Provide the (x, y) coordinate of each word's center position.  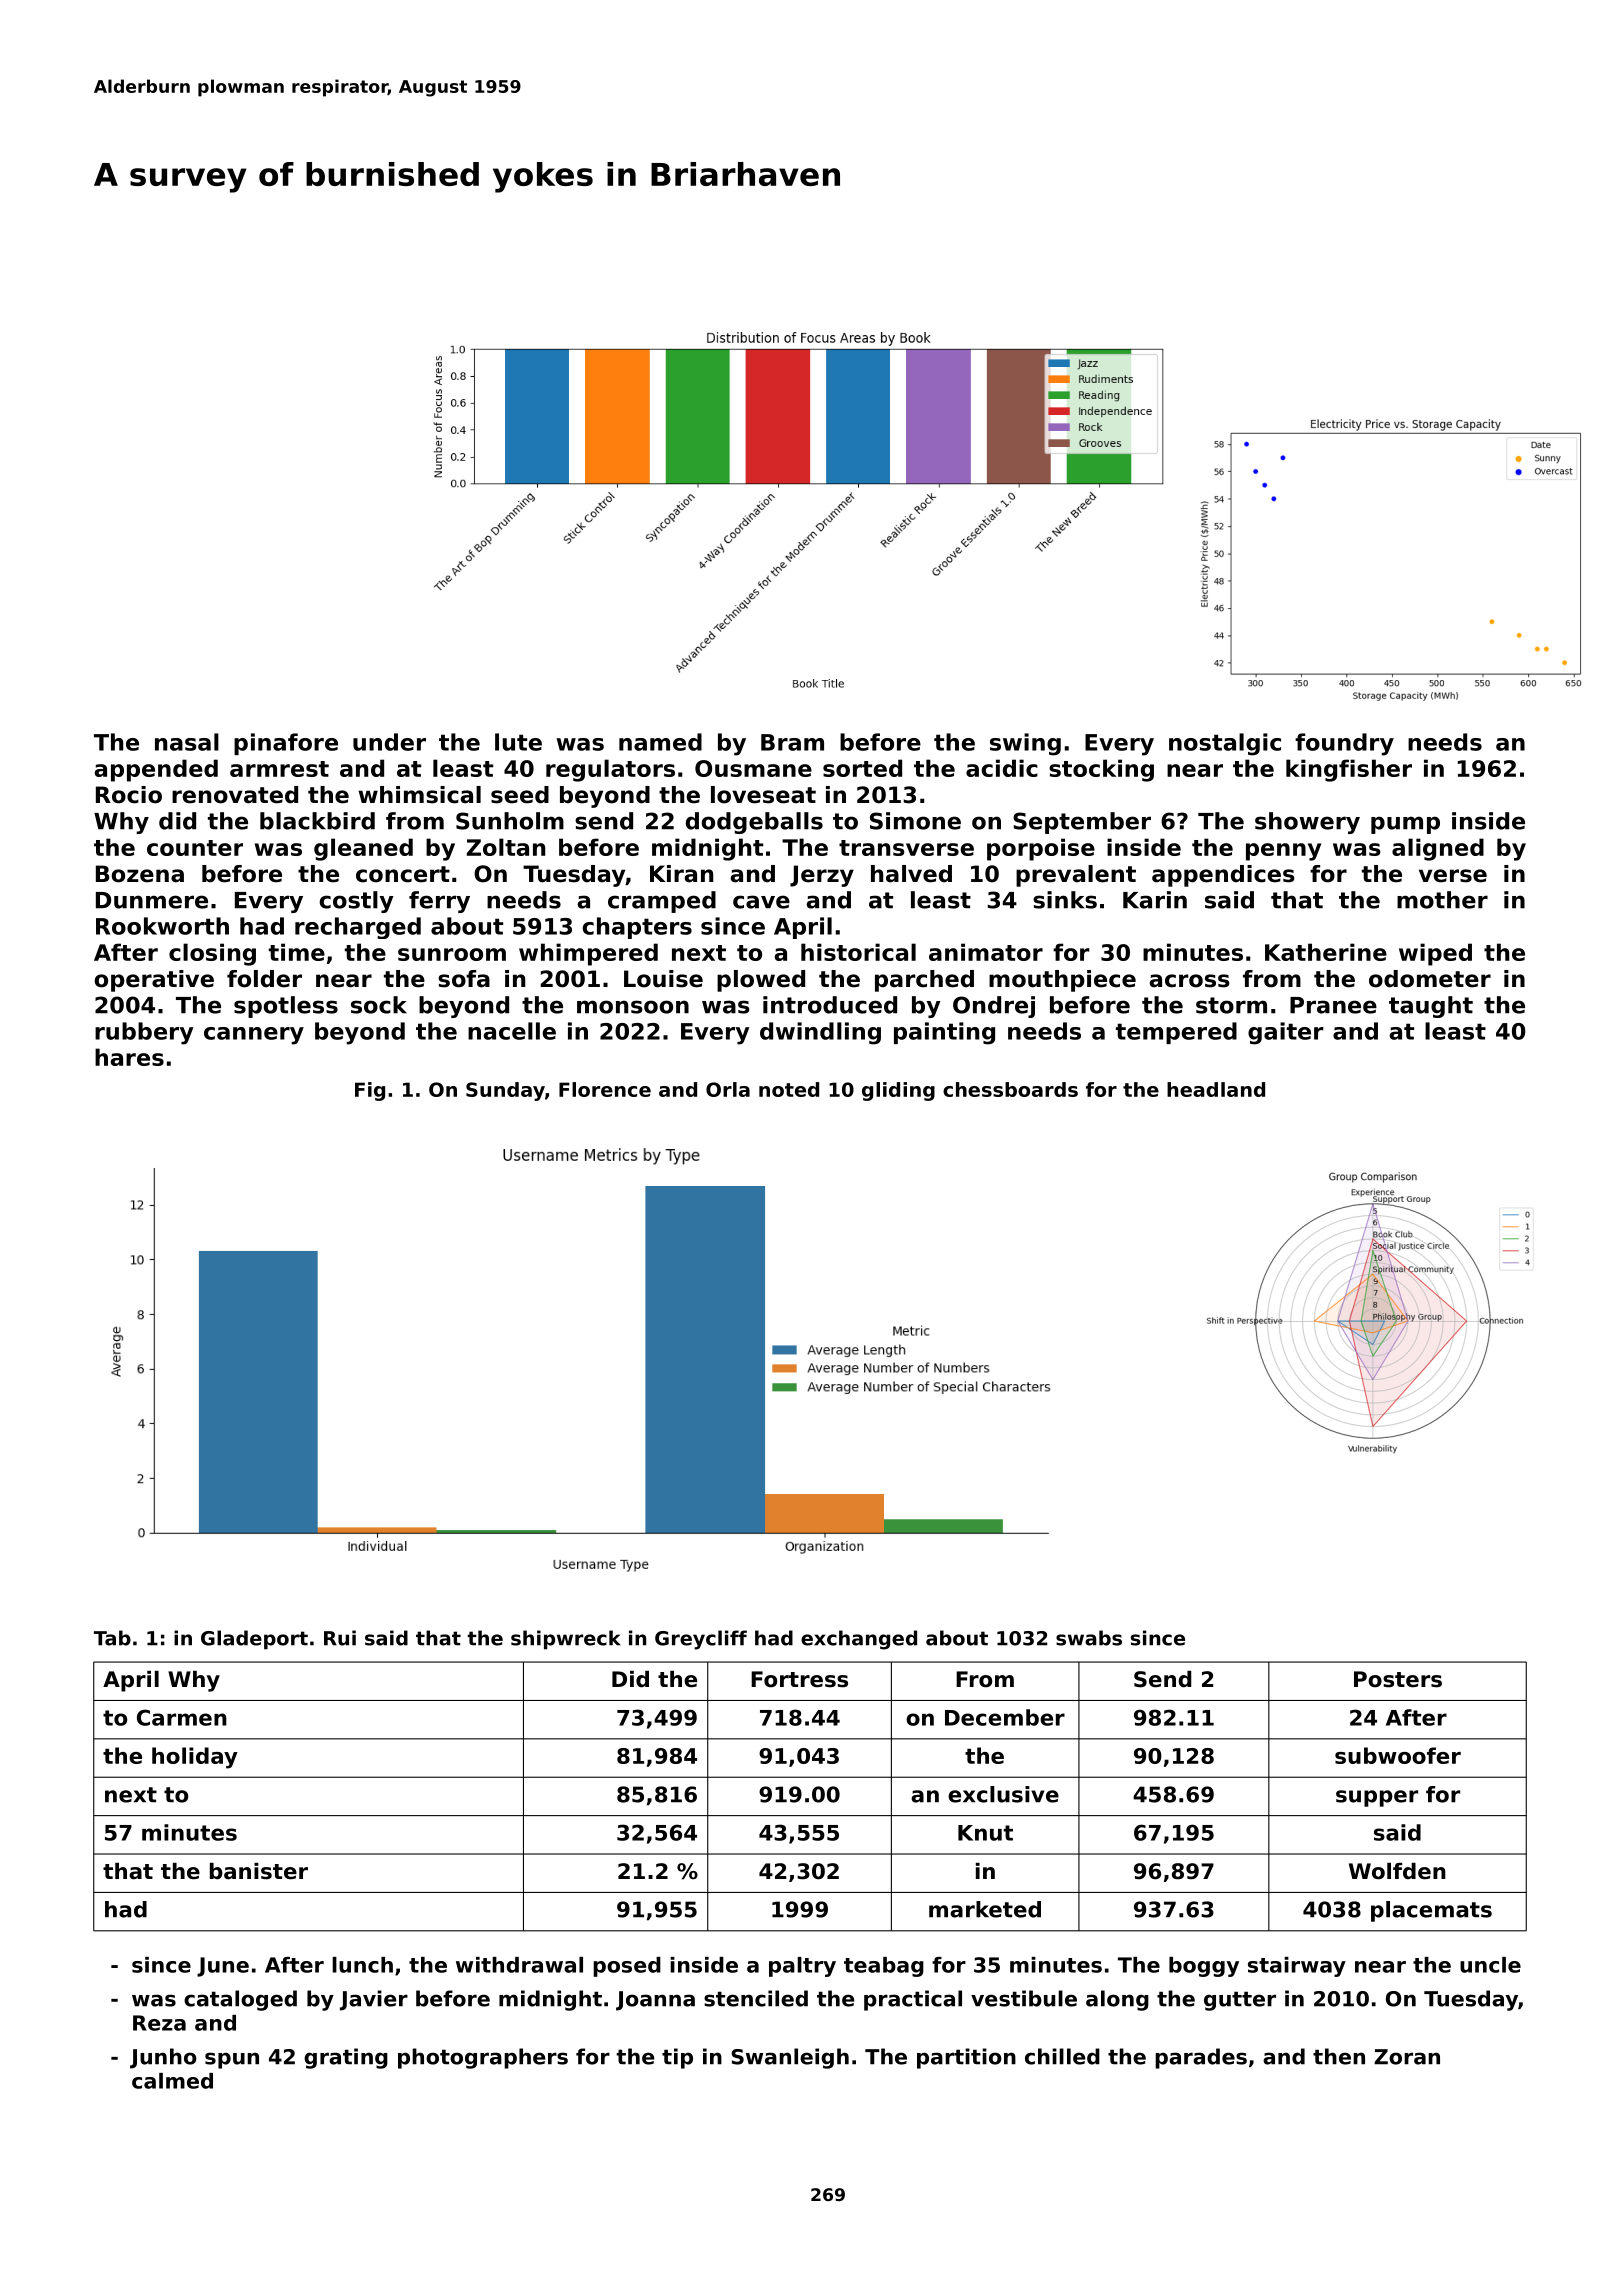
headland (1216, 1089)
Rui (340, 1638)
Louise (663, 979)
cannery (254, 1036)
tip (677, 2058)
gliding (898, 1091)
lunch (362, 1965)
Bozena (140, 874)
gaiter (1286, 1033)
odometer (1430, 979)
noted (789, 1089)
